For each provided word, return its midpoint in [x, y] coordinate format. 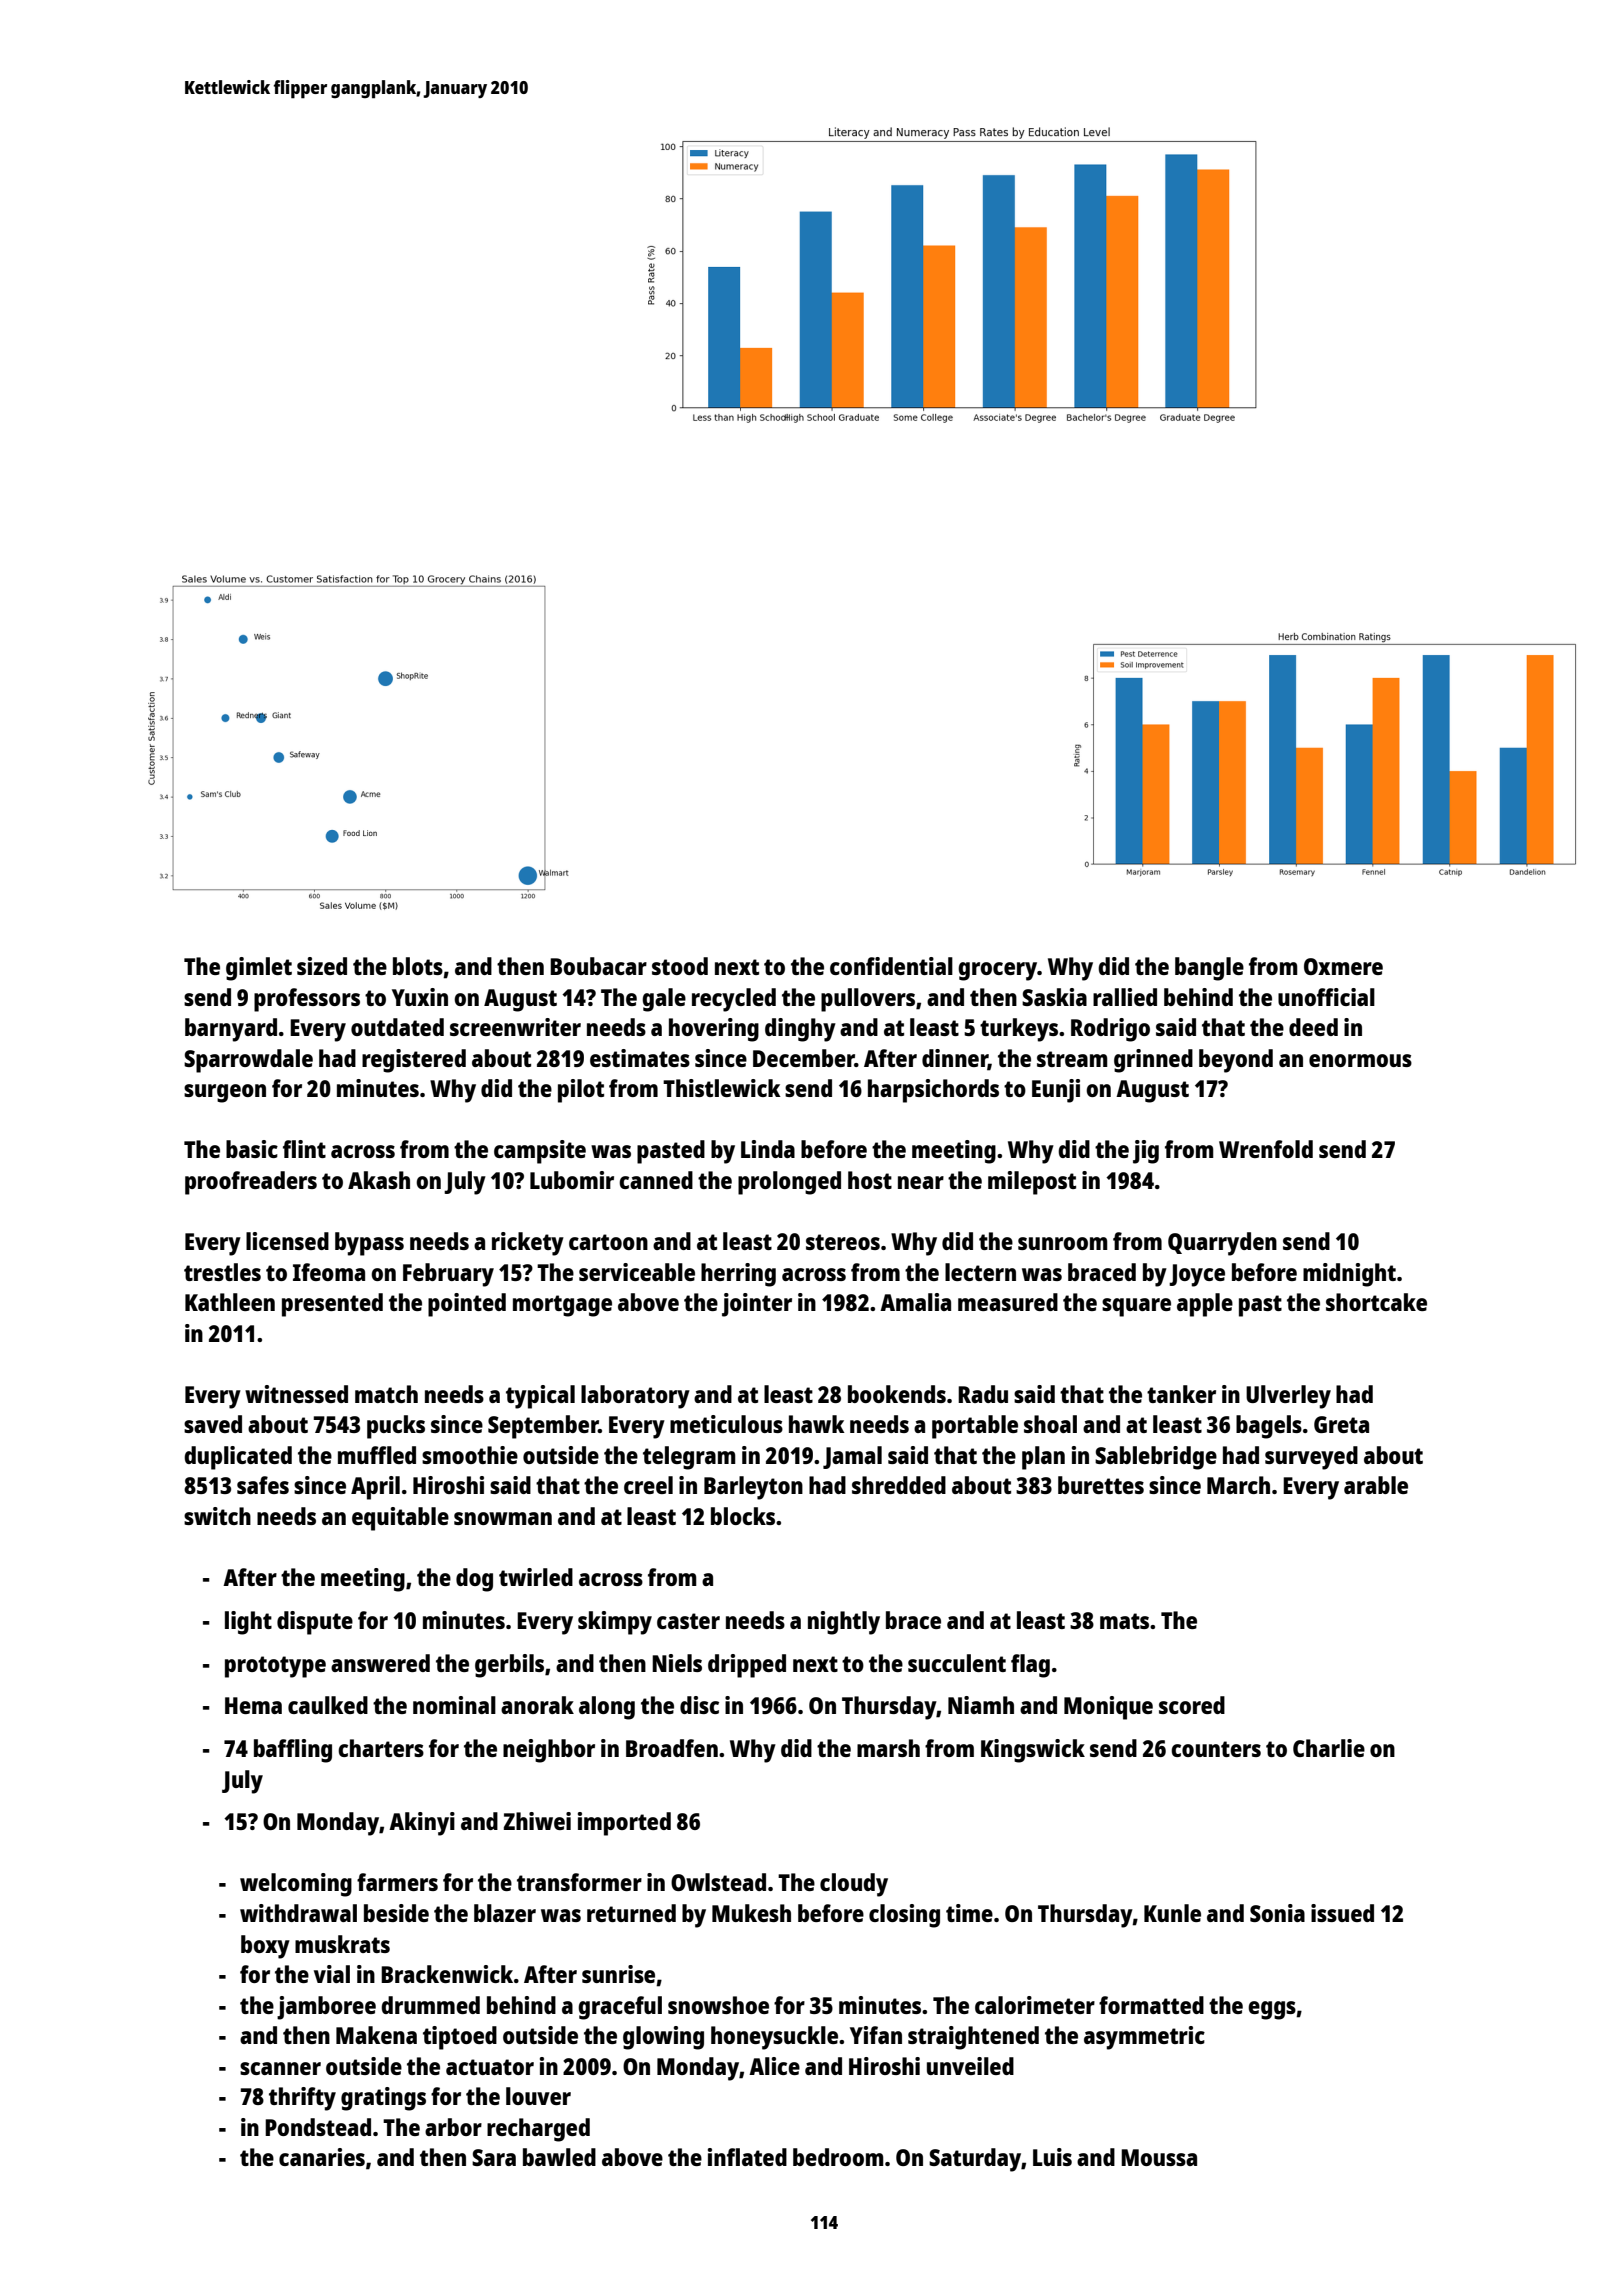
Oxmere [1343, 966]
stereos [843, 1242]
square [1136, 1307]
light [248, 1623]
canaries [322, 2157]
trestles [222, 1272]
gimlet [259, 969]
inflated [747, 2157]
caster [688, 1621]
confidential [891, 966]
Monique [1108, 1708]
